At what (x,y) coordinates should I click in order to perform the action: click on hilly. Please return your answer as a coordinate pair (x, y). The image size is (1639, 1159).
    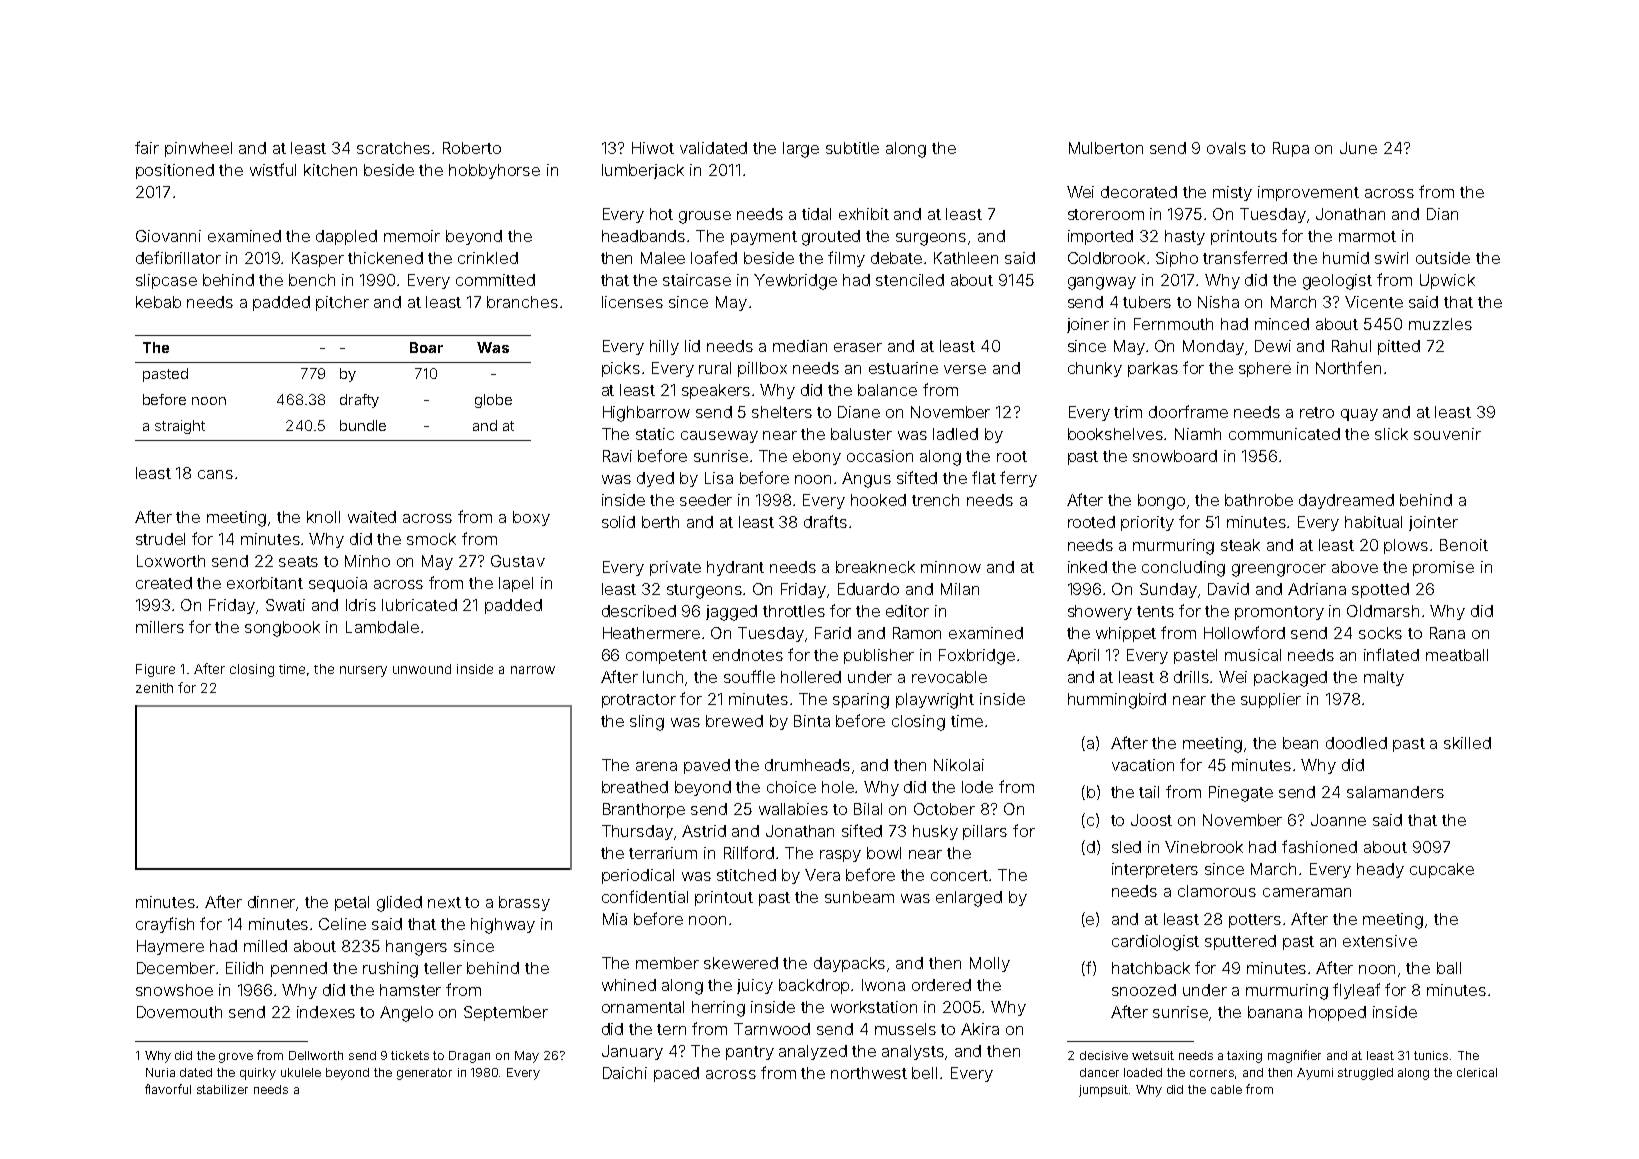
    Looking at the image, I should click on (664, 347).
